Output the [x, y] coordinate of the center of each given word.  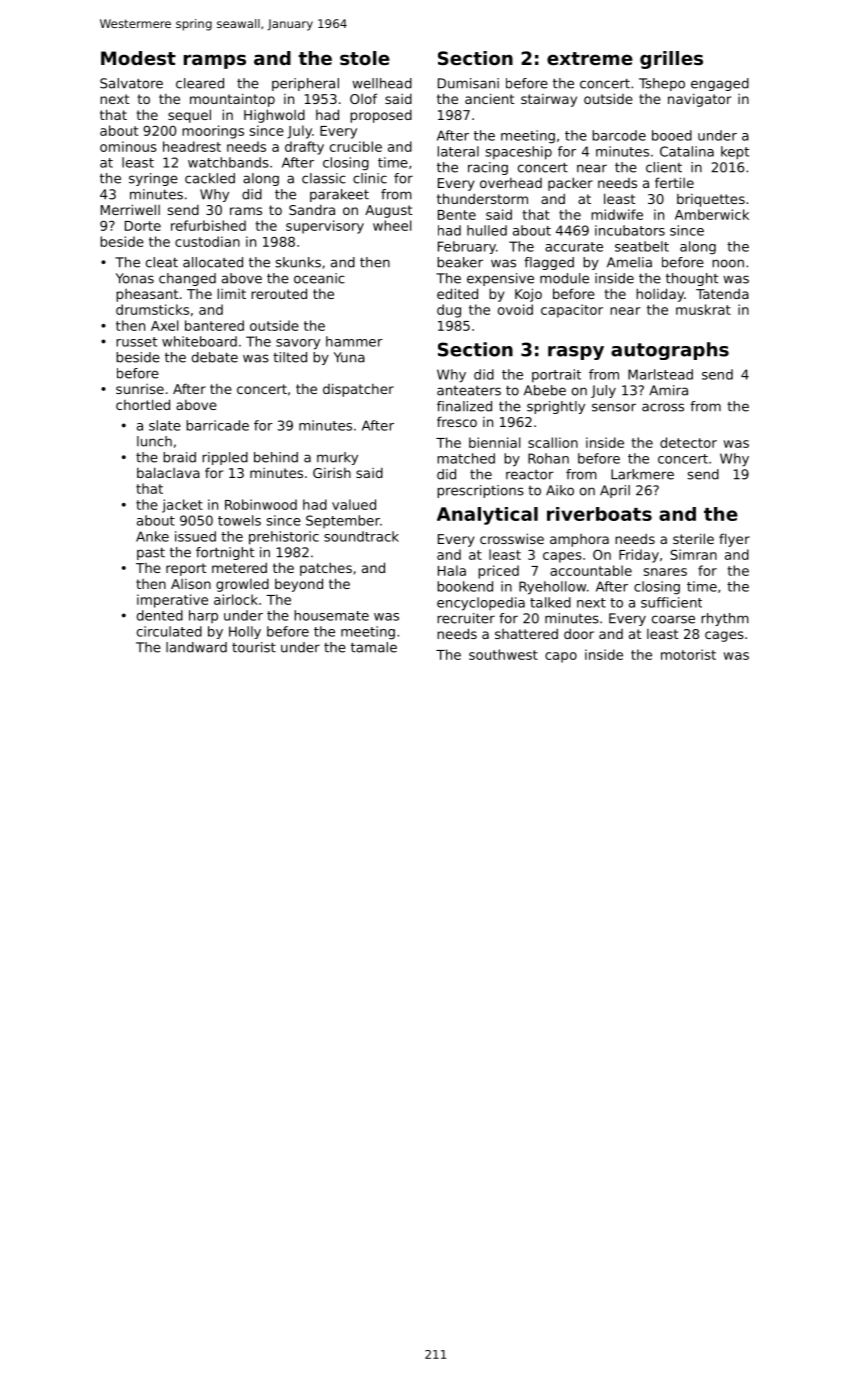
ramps [215, 61]
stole [365, 58]
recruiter [466, 618]
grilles [671, 60]
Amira [668, 390]
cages [724, 636]
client [664, 167]
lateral [458, 151]
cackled [210, 178]
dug [449, 311]
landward [196, 647]
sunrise [140, 389]
